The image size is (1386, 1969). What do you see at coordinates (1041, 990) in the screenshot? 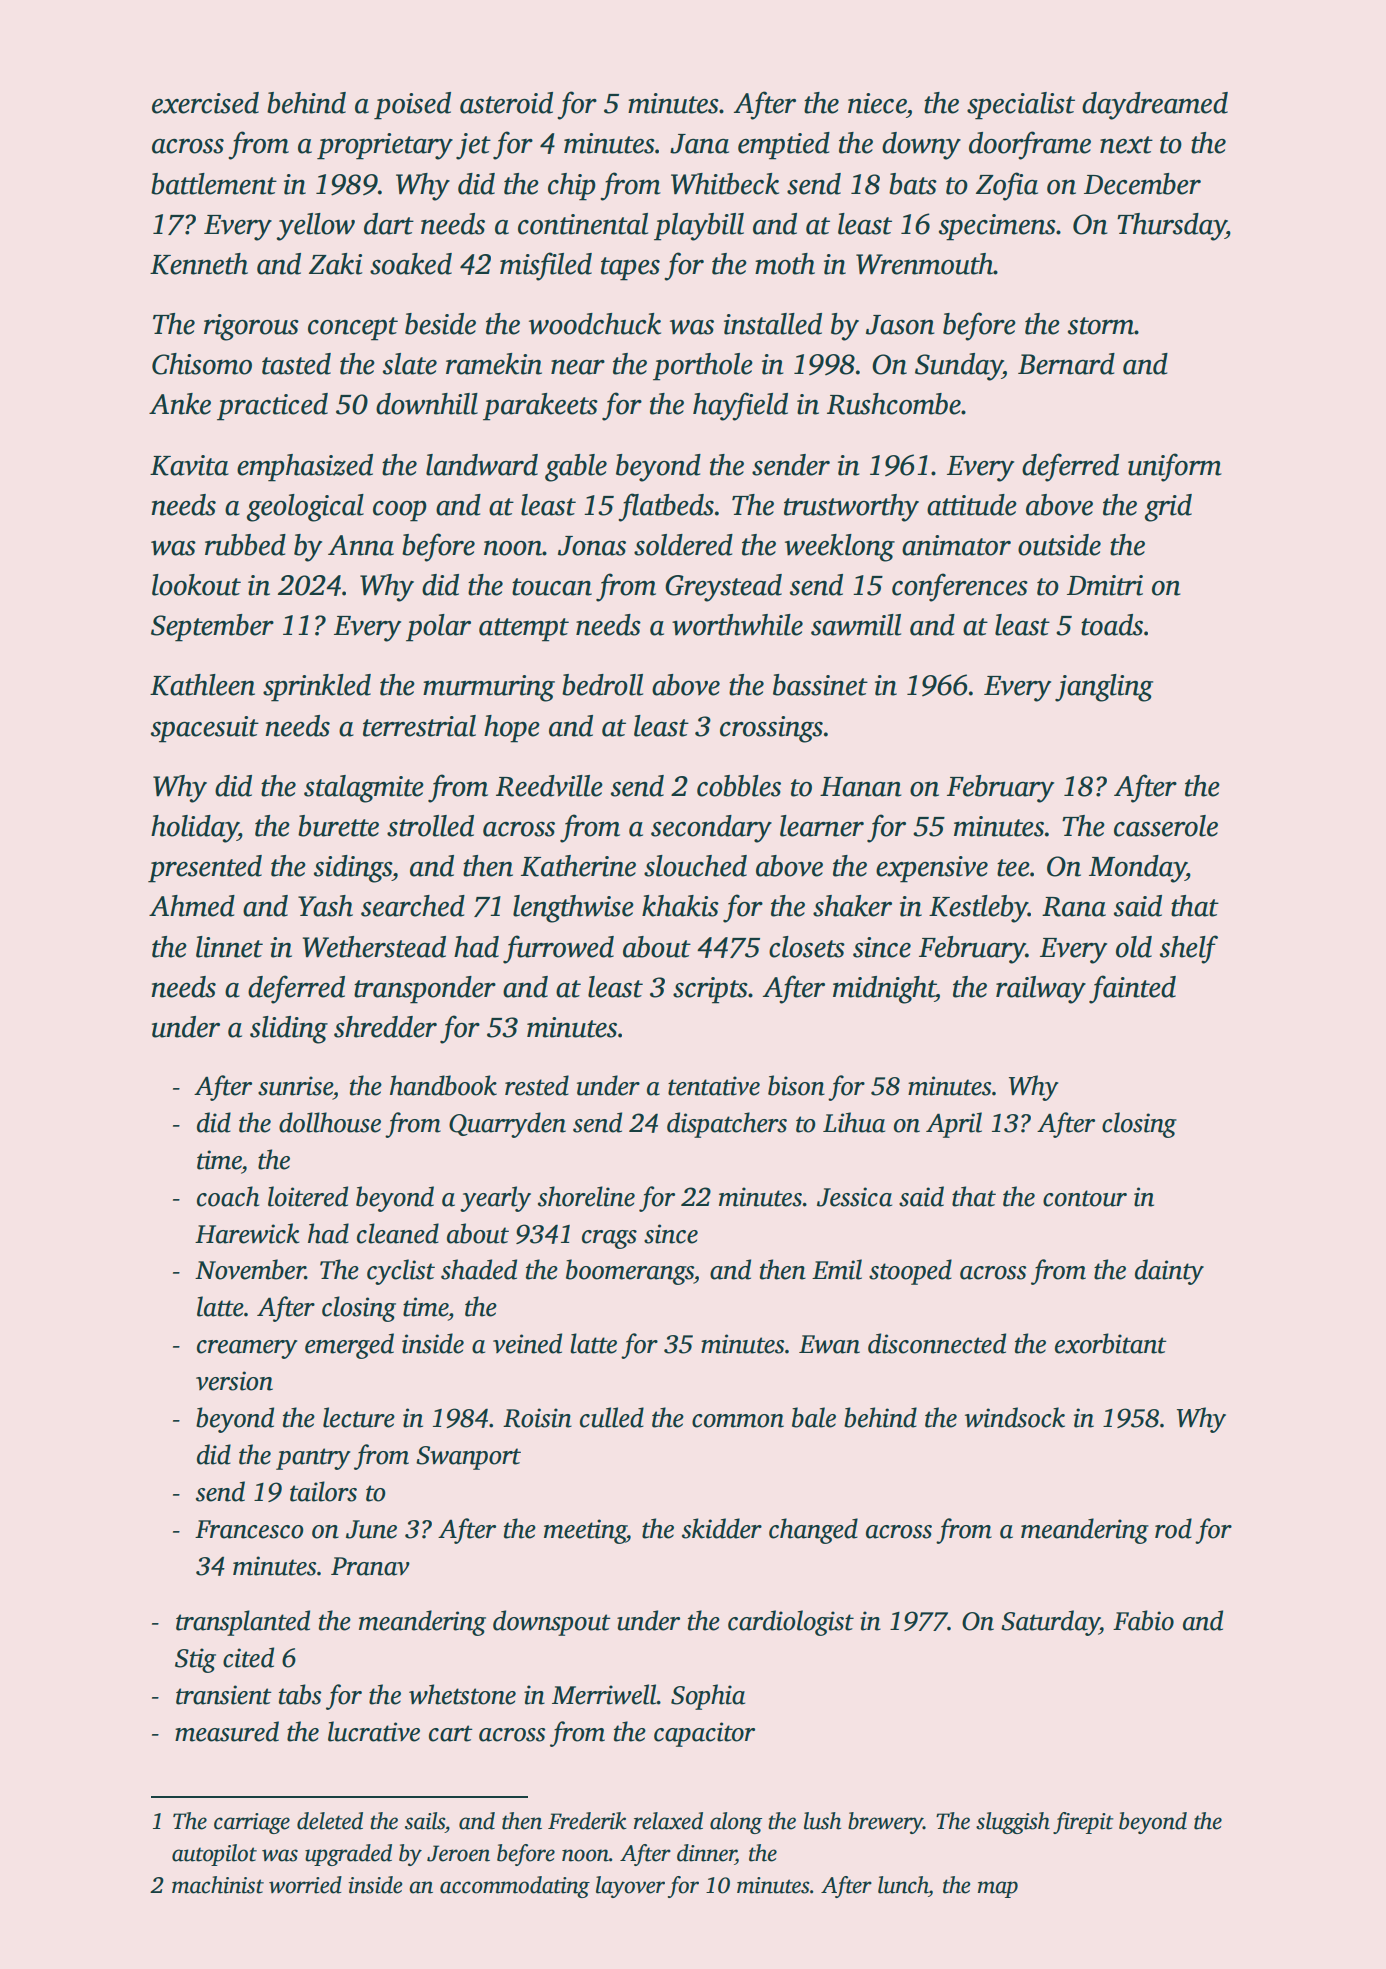
I see `railway` at bounding box center [1041, 990].
